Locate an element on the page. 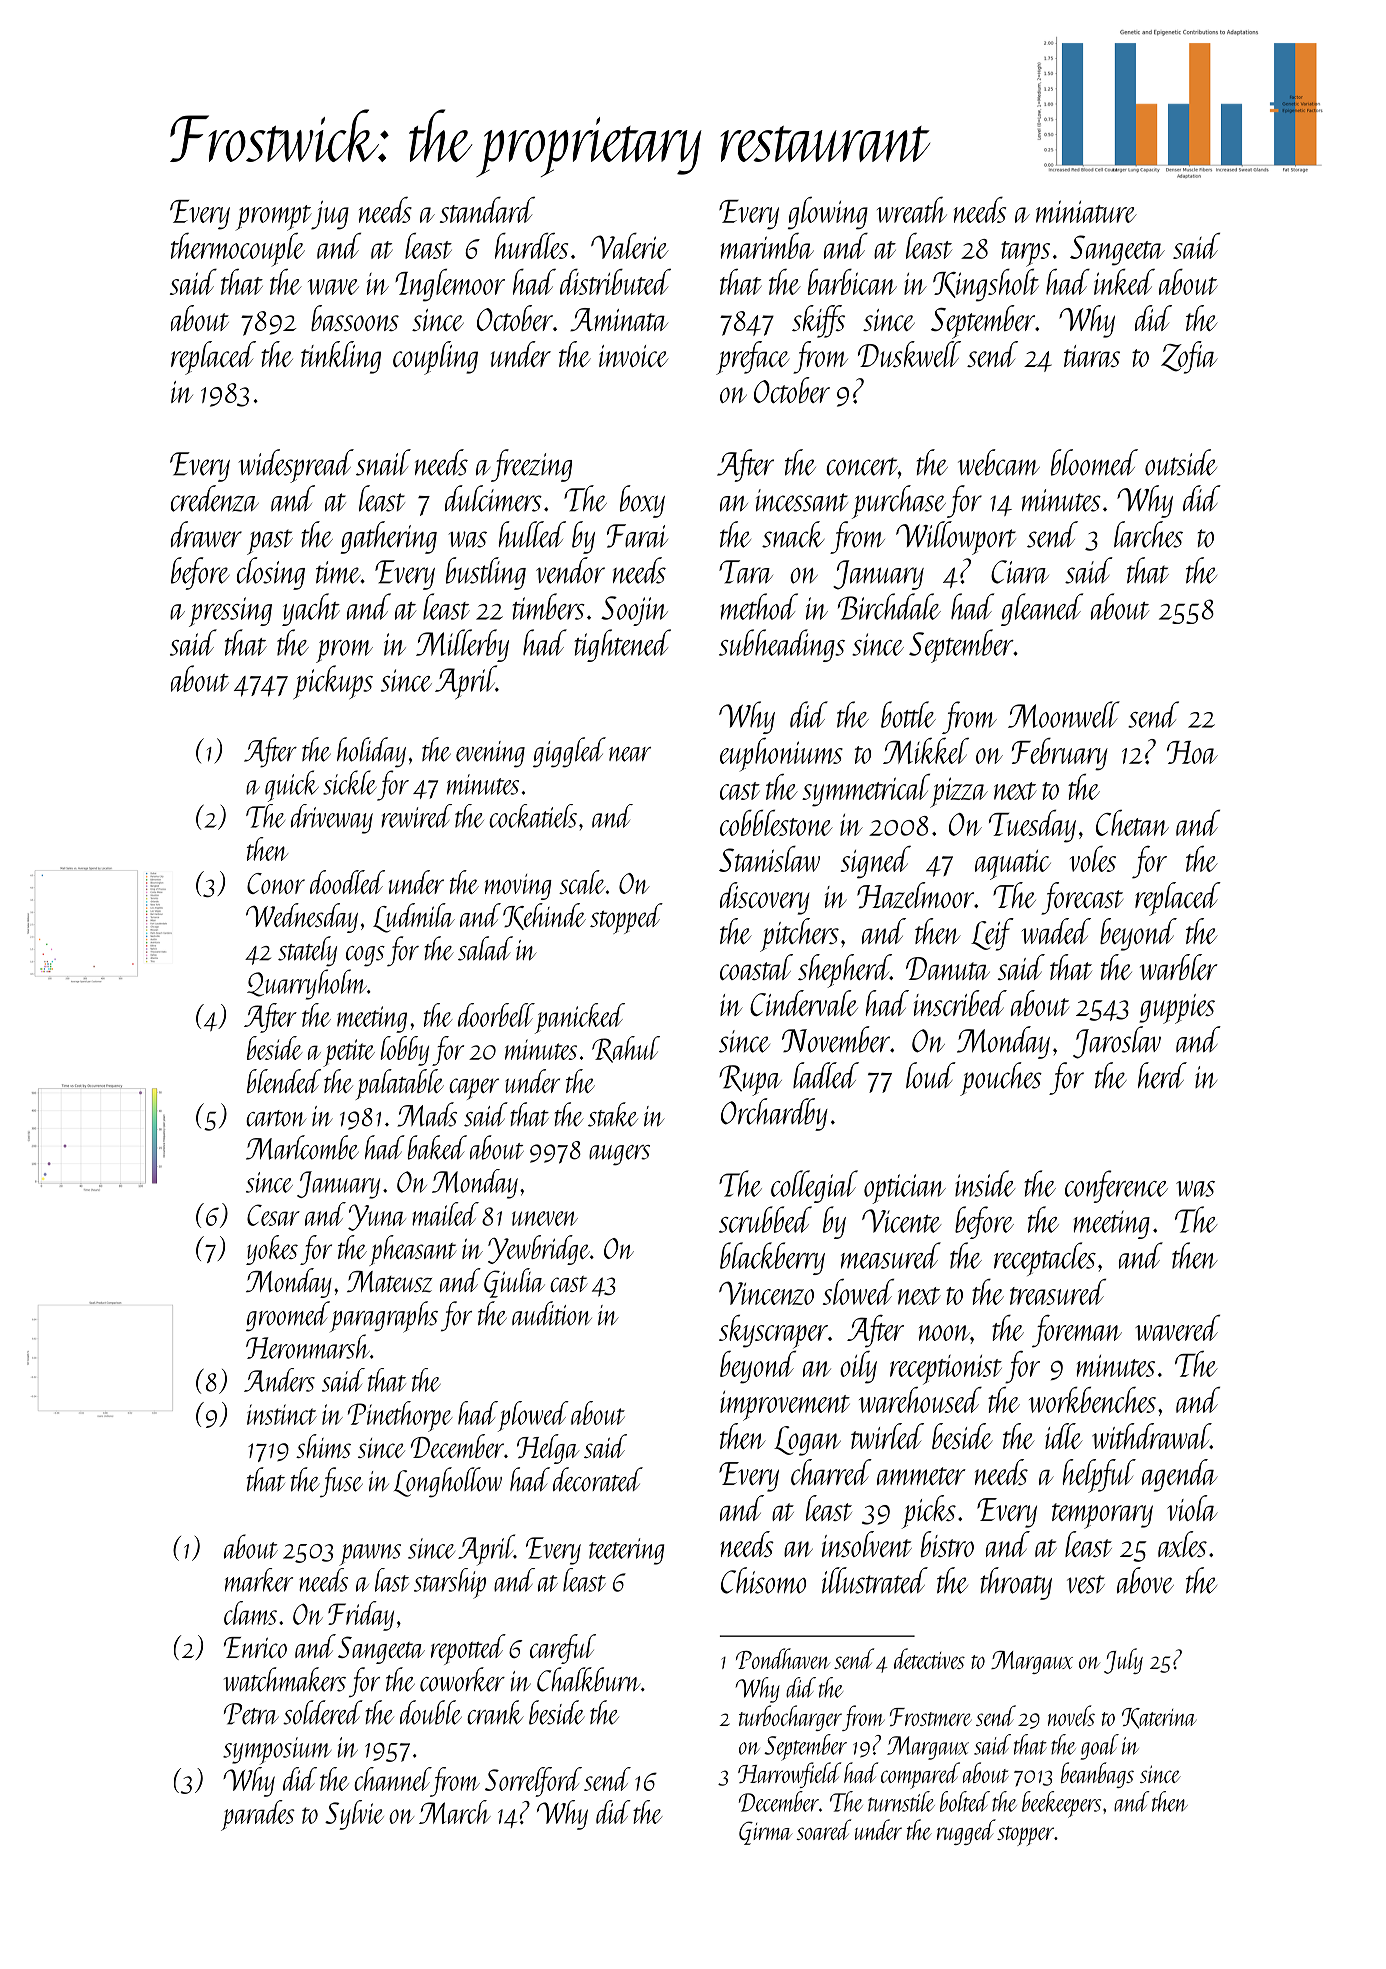 The image size is (1386, 1969). standard is located at coordinates (487, 210).
